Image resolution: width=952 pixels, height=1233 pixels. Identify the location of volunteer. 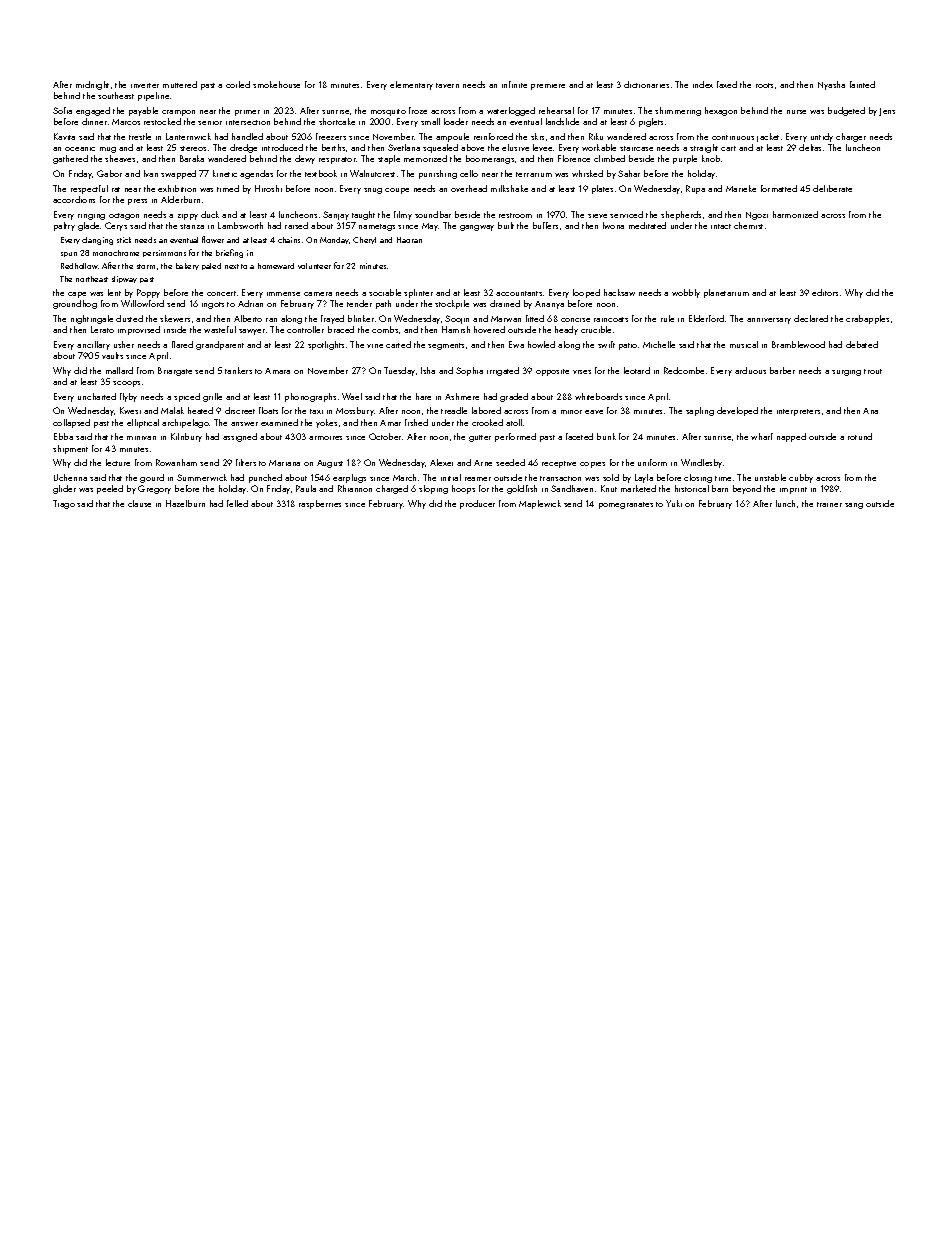
(314, 266).
